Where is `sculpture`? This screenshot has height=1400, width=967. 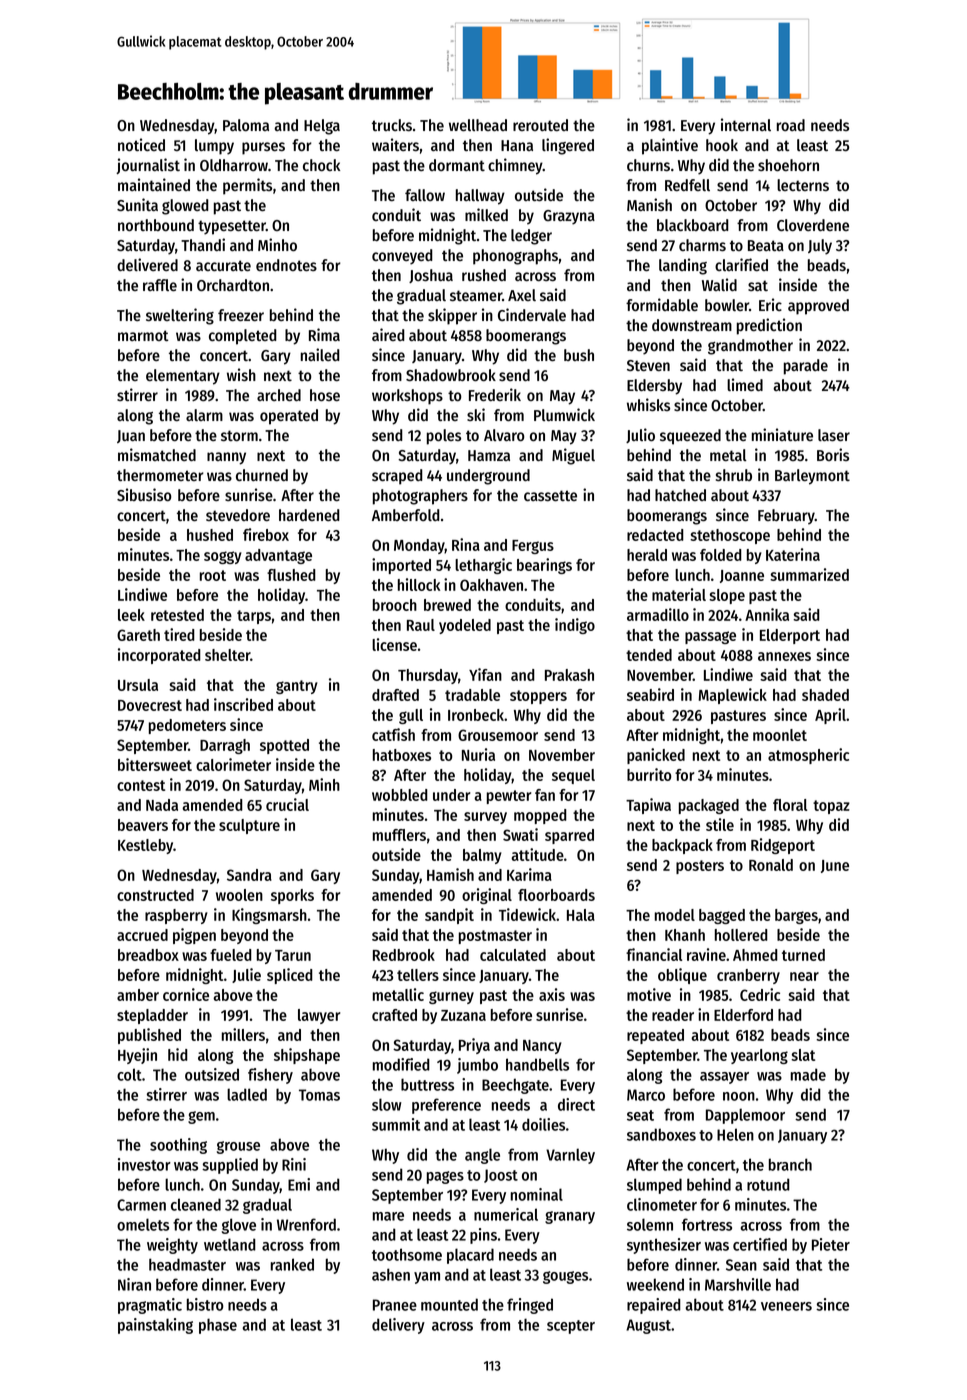
sculpture is located at coordinates (249, 826).
